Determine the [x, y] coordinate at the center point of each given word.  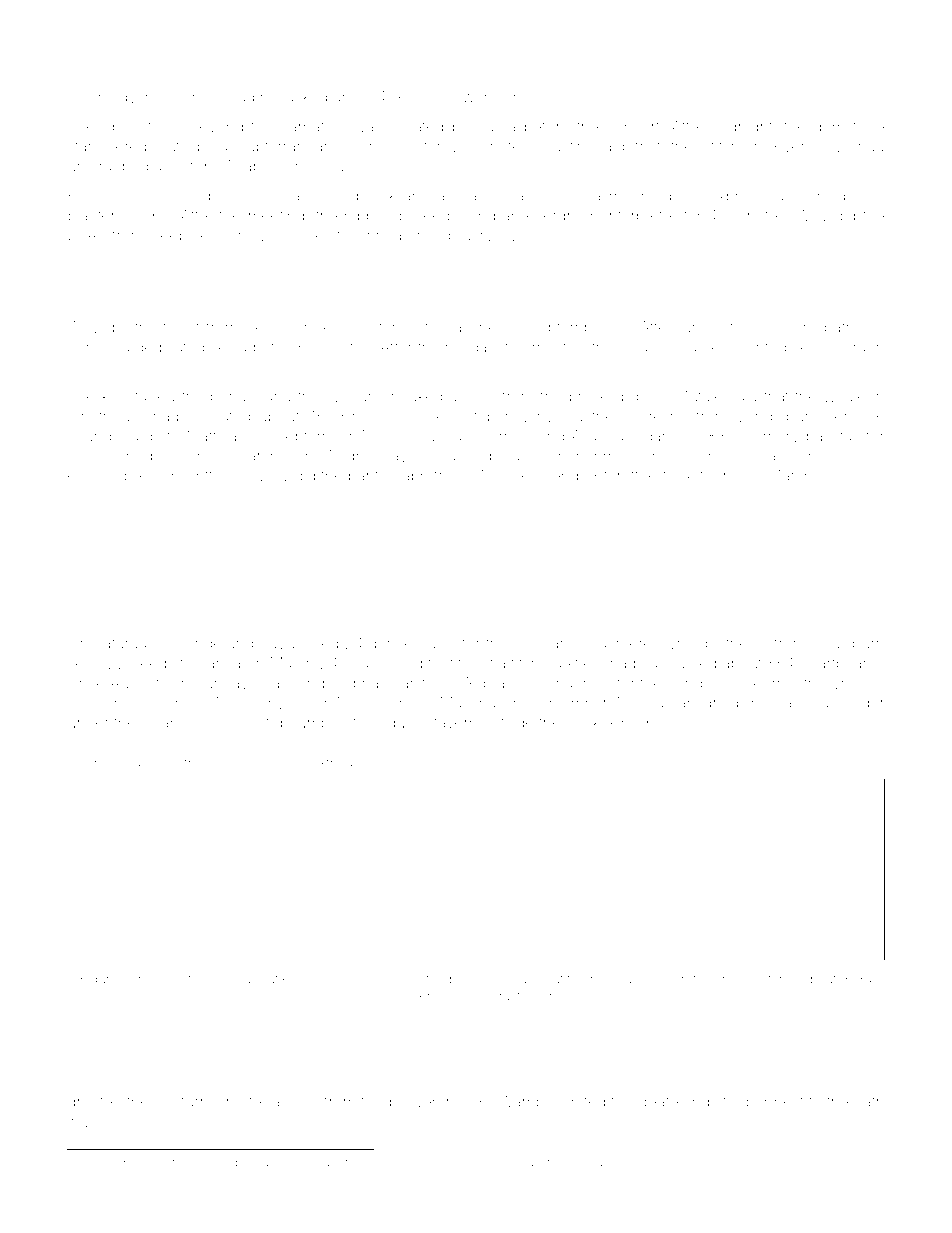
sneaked [413, 396]
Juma [496, 127]
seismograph [838, 348]
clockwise [150, 196]
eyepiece [128, 1165]
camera [255, 764]
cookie [589, 723]
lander [862, 703]
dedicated [170, 347]
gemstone [849, 129]
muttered [384, 1162]
